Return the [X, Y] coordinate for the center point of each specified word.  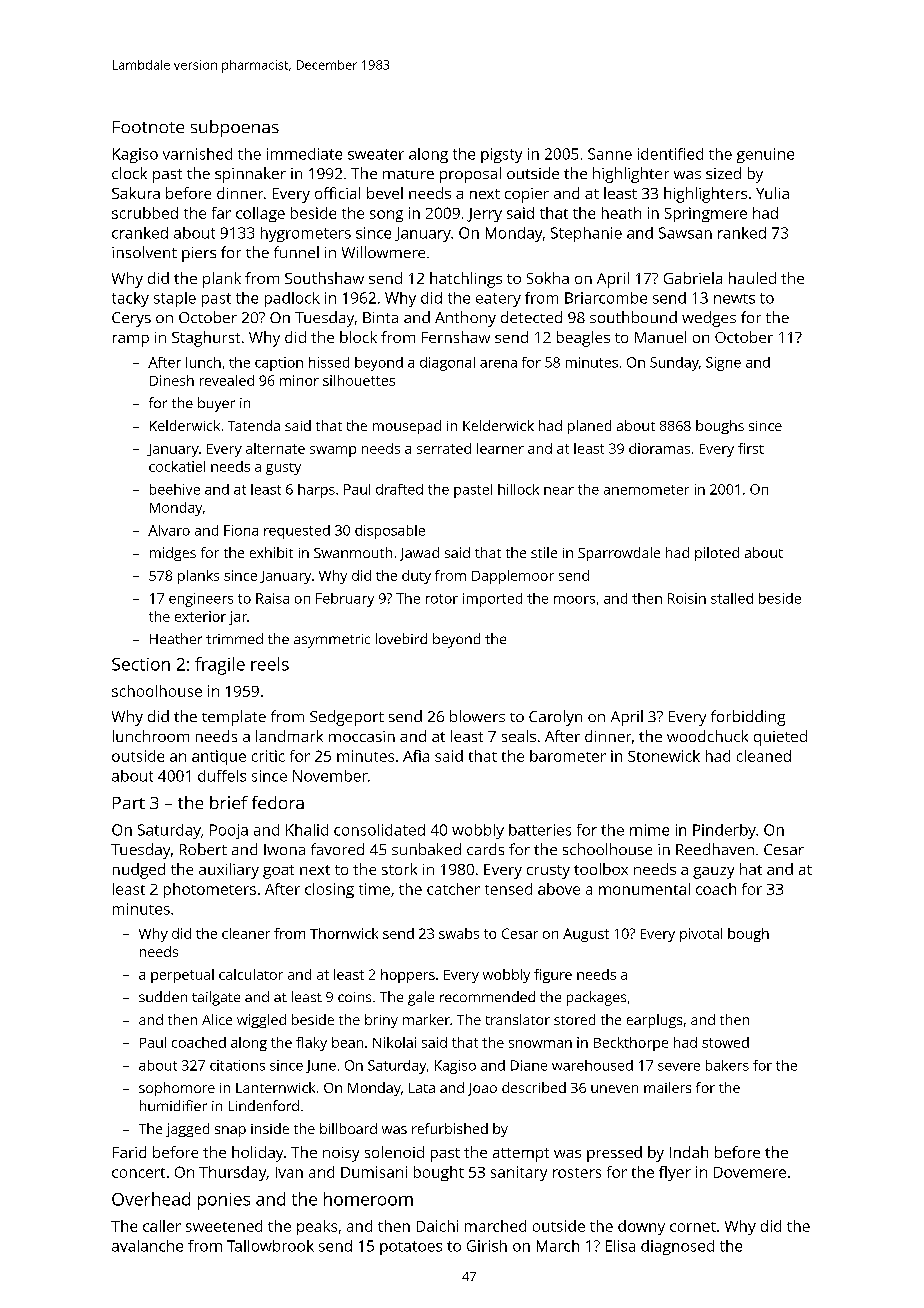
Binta [380, 317]
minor [299, 380]
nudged [139, 871]
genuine [765, 155]
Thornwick [344, 933]
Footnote [148, 127]
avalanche [147, 1246]
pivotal [701, 935]
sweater [376, 154]
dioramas [659, 448]
